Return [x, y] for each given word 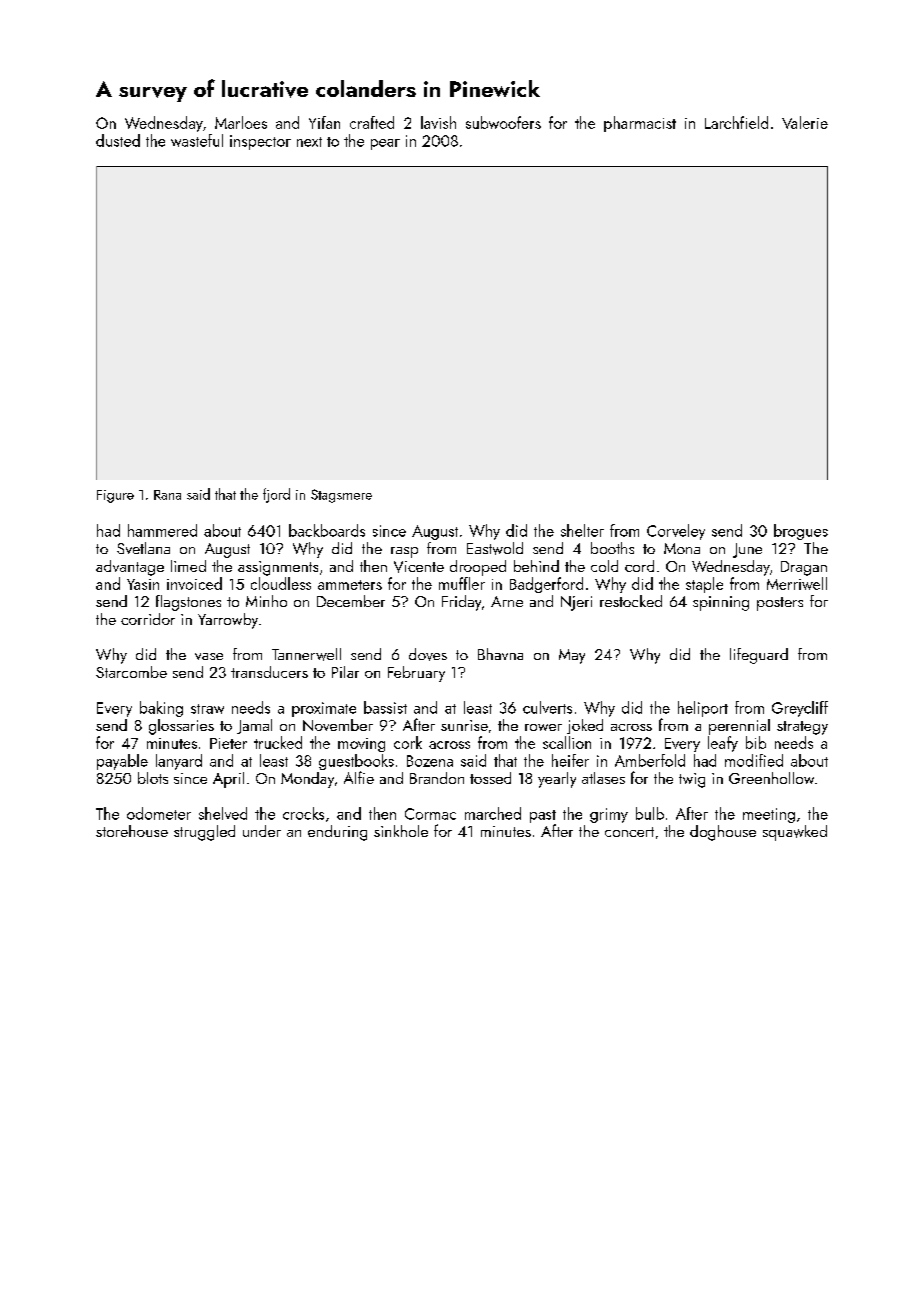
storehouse [132, 831]
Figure [115, 496]
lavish [438, 122]
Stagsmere [341, 496]
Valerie [805, 122]
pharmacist [640, 124]
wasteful [197, 140]
